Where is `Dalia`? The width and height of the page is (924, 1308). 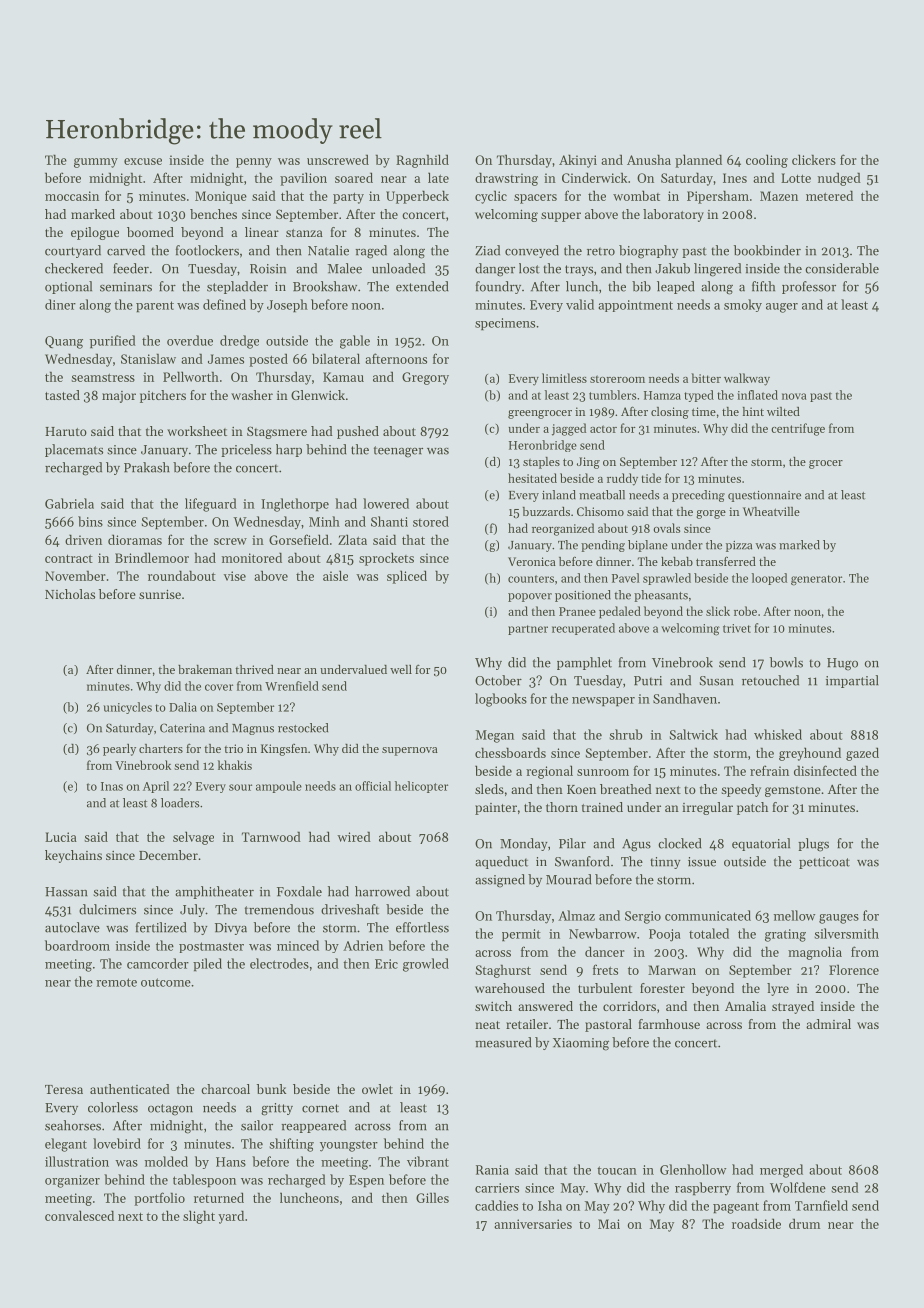
Dalia is located at coordinates (183, 707).
